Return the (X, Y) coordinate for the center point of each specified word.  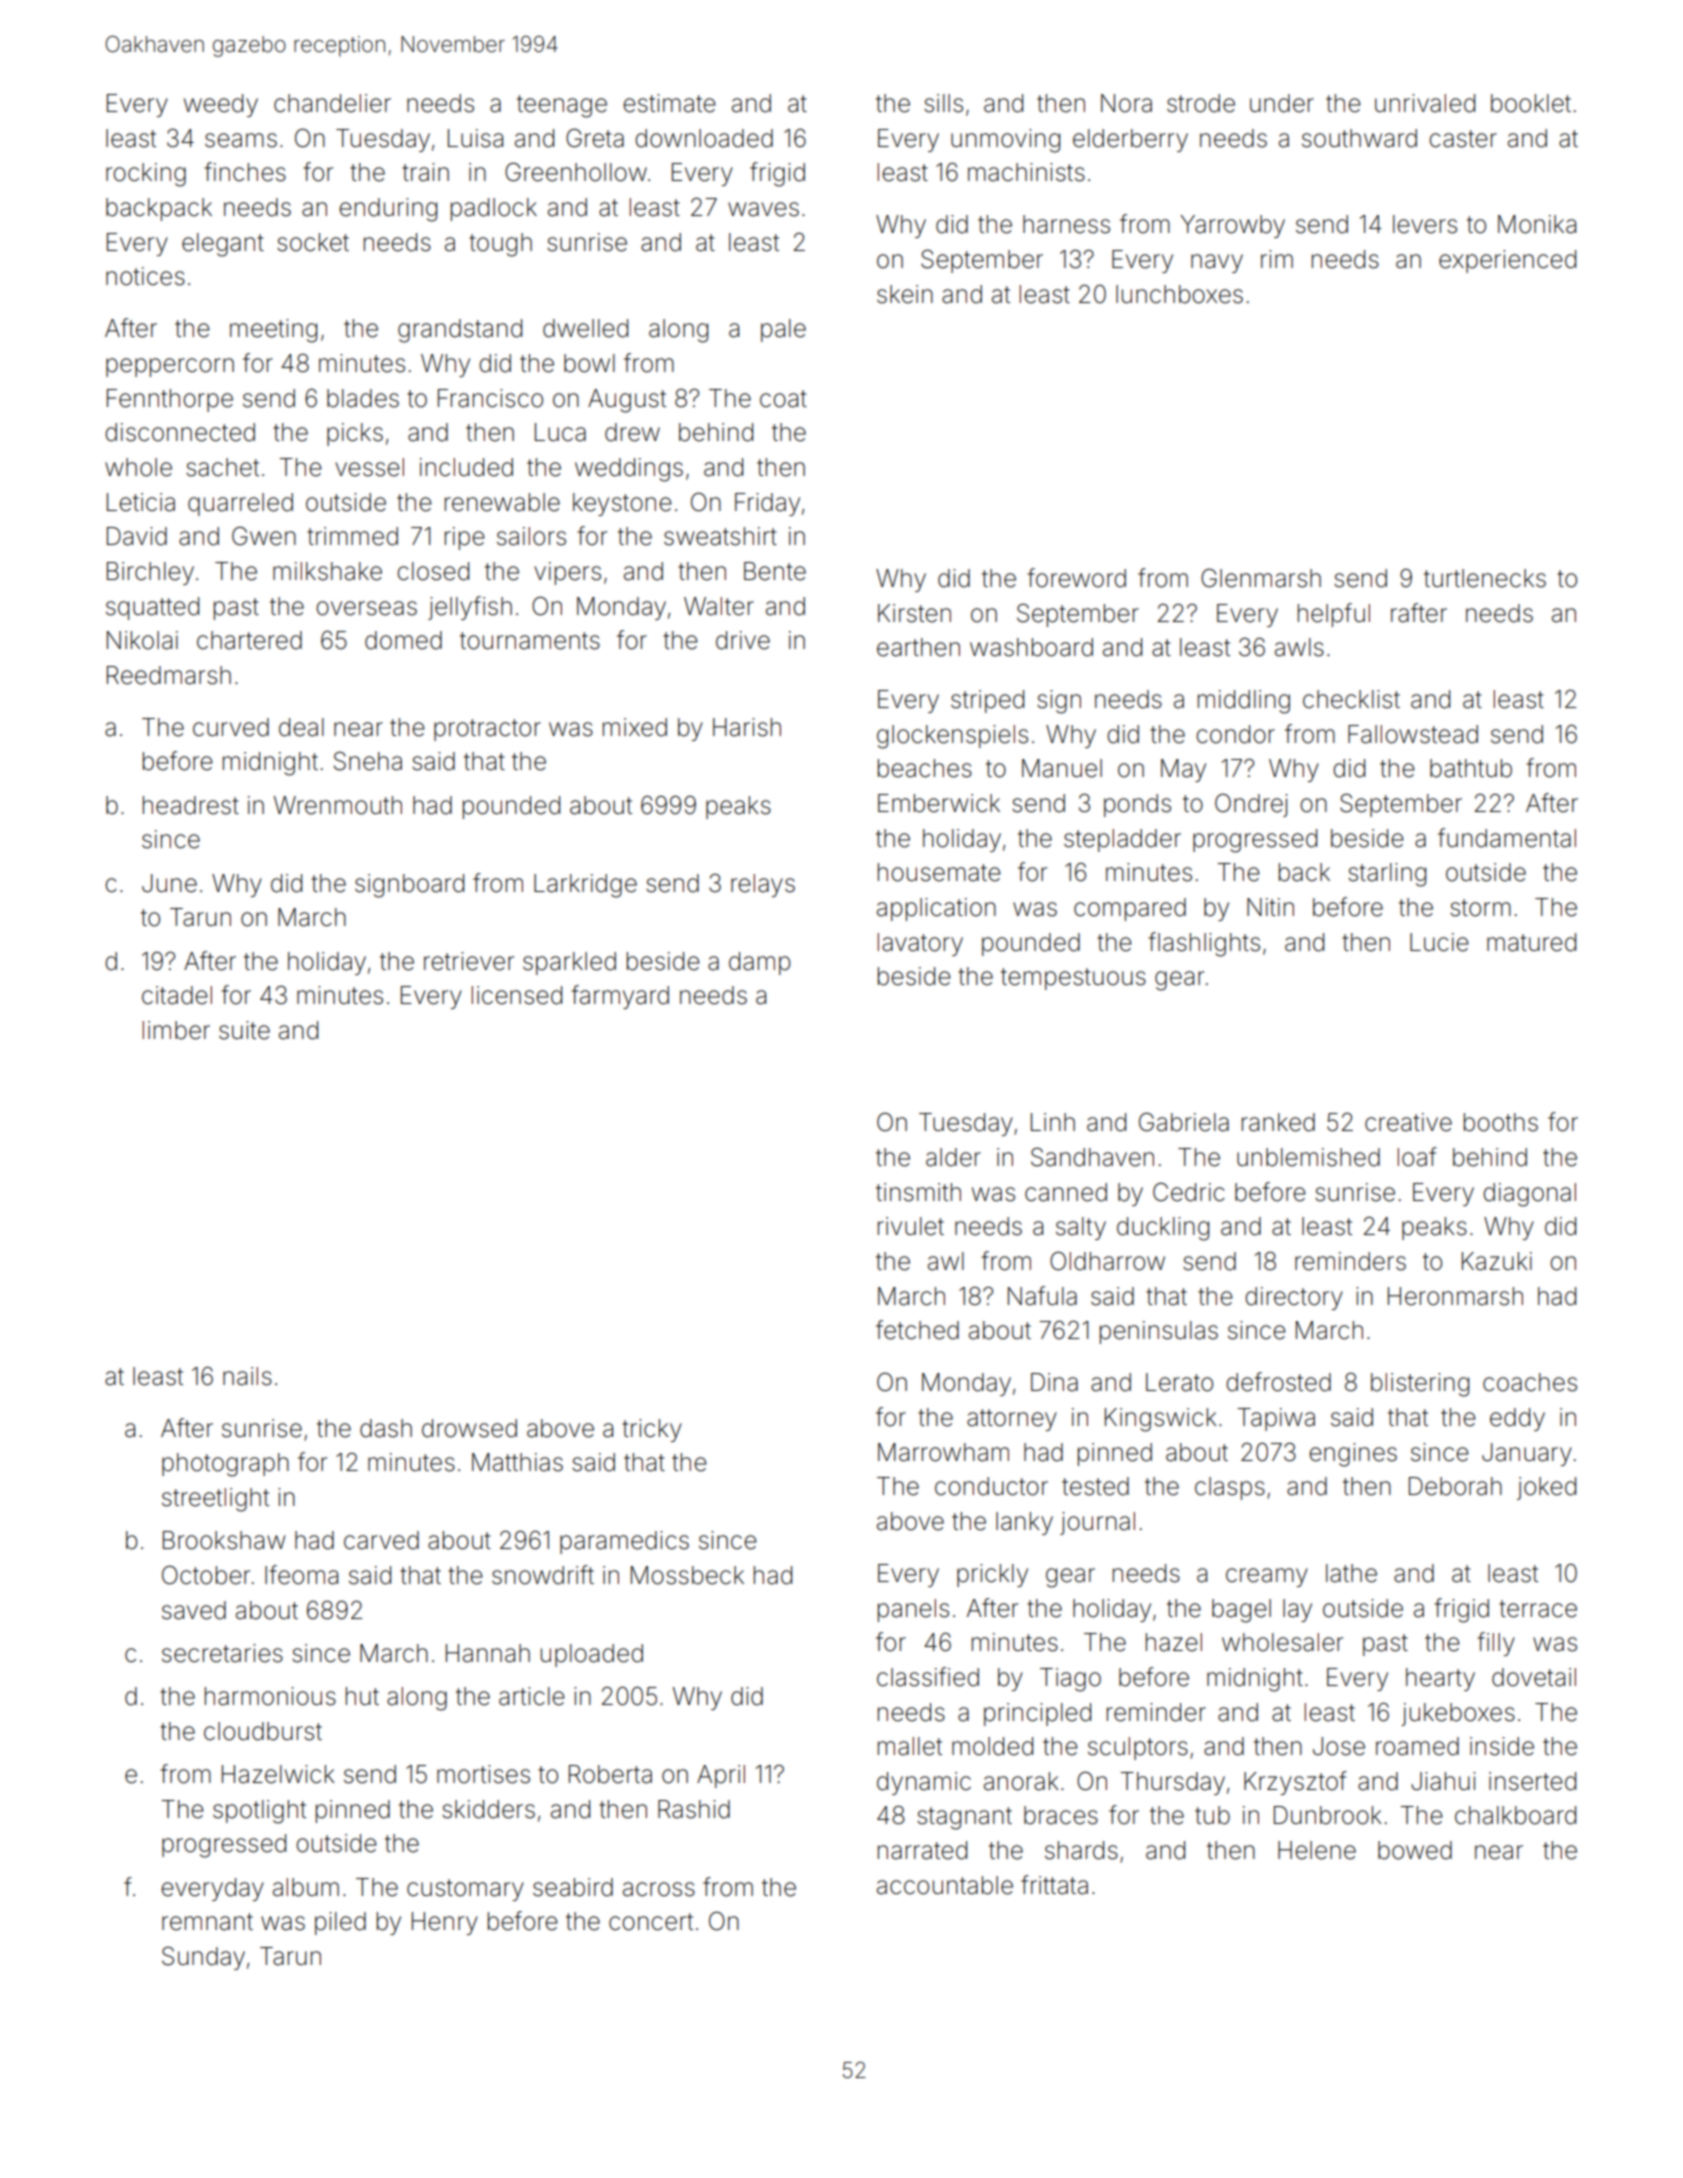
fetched (917, 1330)
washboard (1031, 647)
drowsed (469, 1428)
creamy (1267, 1577)
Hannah (488, 1653)
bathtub (1471, 768)
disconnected (180, 432)
